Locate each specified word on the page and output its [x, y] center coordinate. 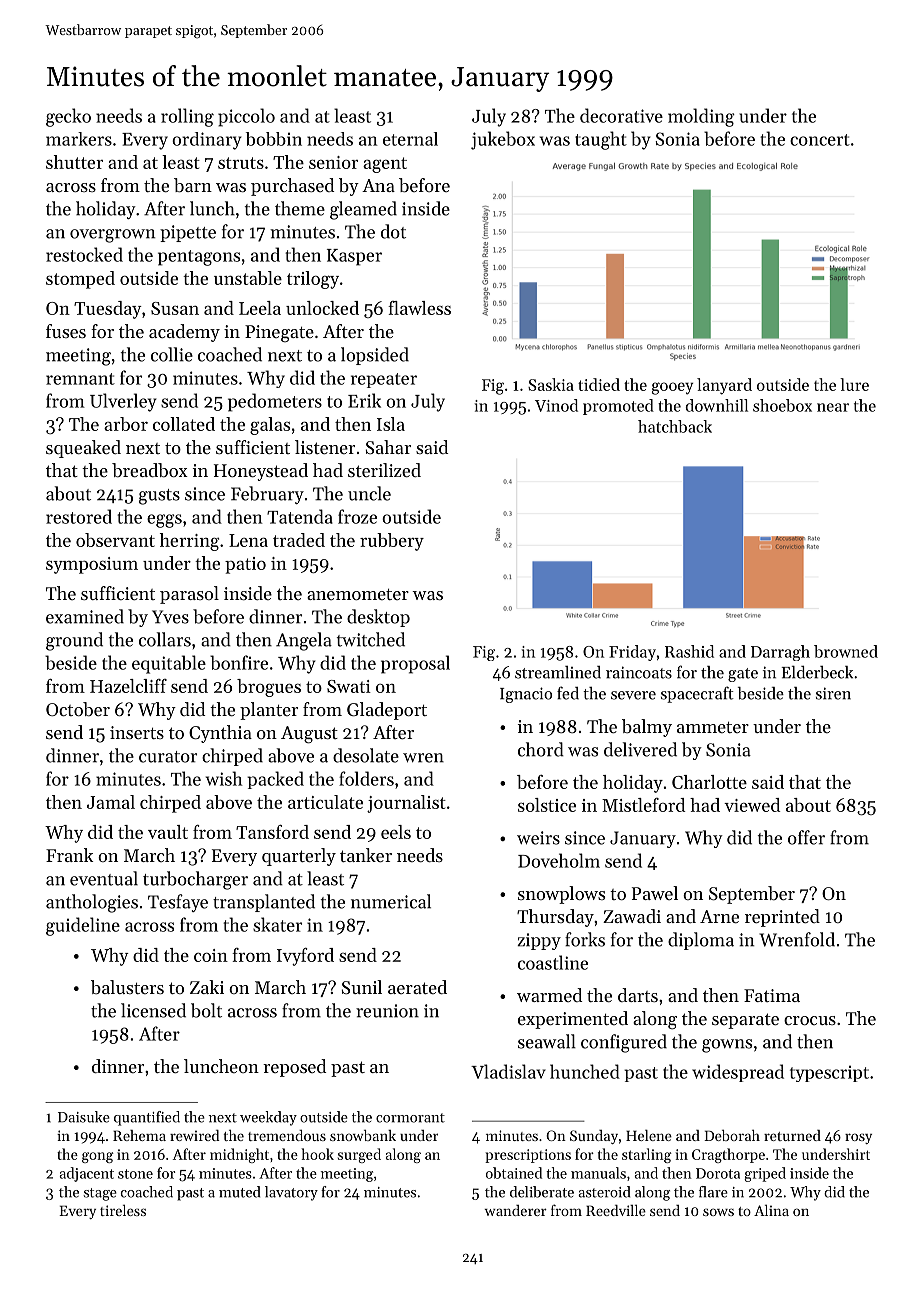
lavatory [291, 1193]
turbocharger [195, 880]
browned [846, 651]
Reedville [616, 1210]
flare [713, 1192]
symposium [92, 565]
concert [820, 140]
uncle [369, 493]
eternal [410, 139]
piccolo [246, 117]
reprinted [782, 918]
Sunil [362, 987]
